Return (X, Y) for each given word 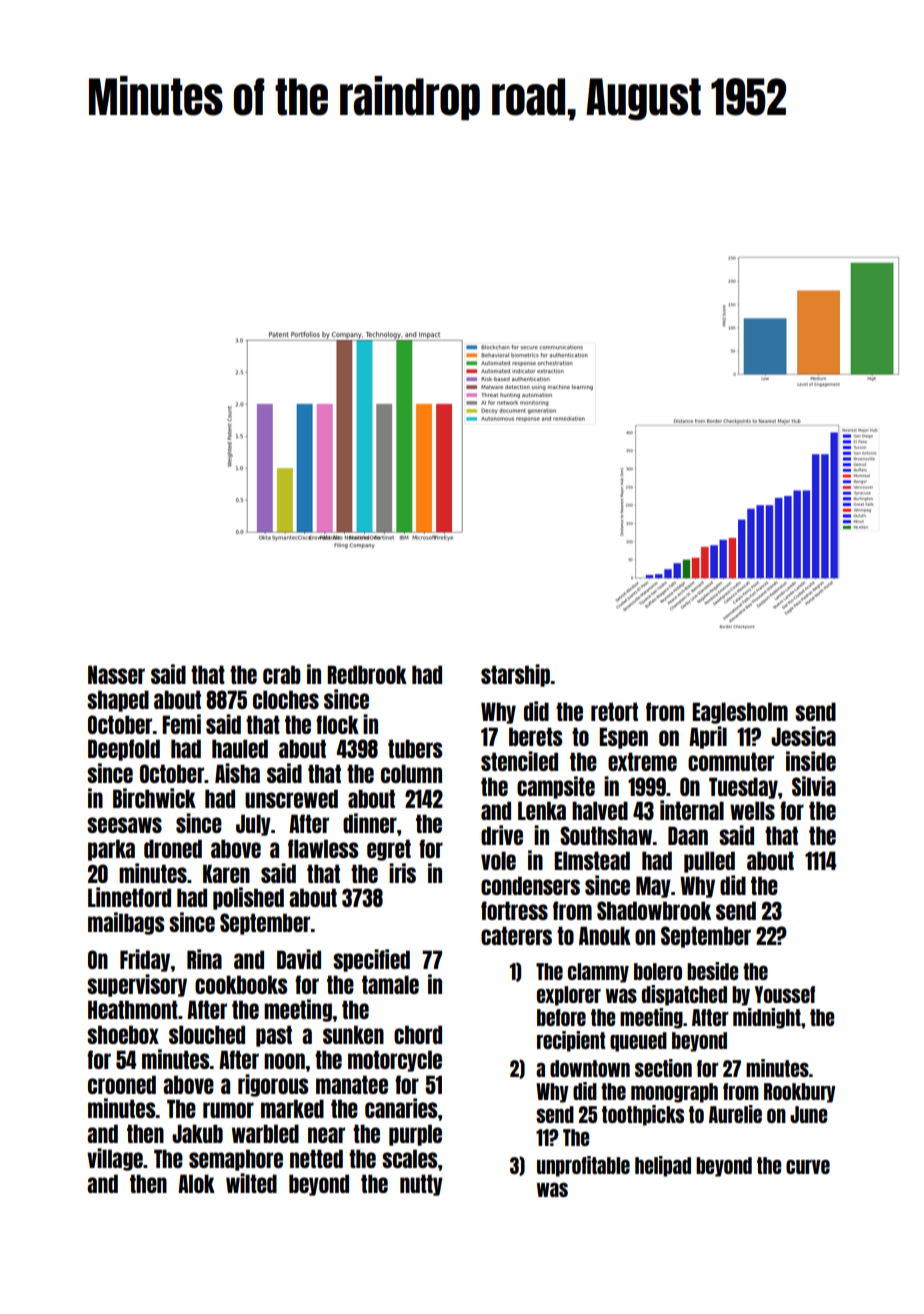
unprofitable (583, 1166)
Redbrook (367, 674)
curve (808, 1166)
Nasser (116, 674)
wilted (251, 1183)
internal (692, 810)
